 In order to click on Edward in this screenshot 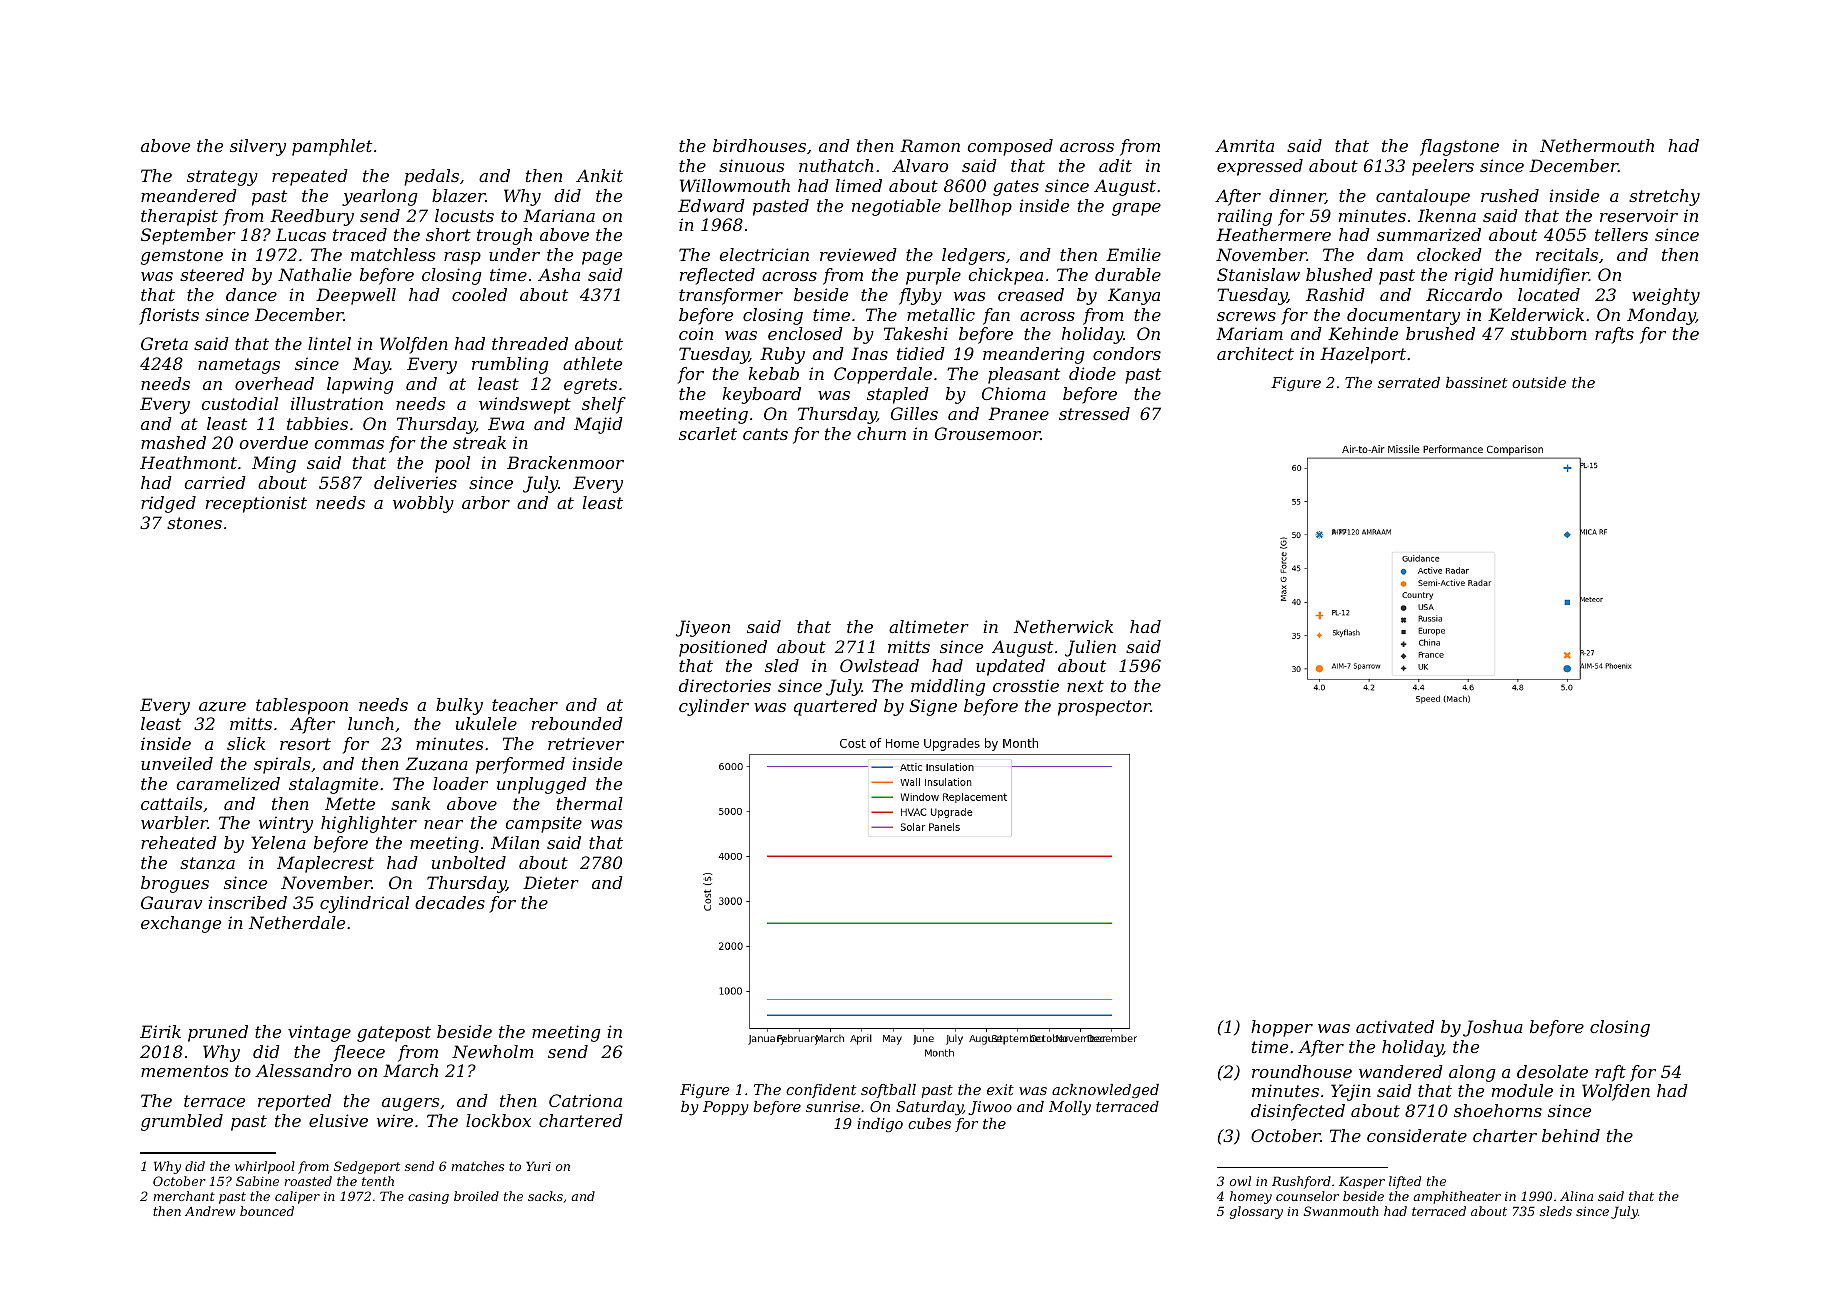, I will do `click(711, 205)`.
